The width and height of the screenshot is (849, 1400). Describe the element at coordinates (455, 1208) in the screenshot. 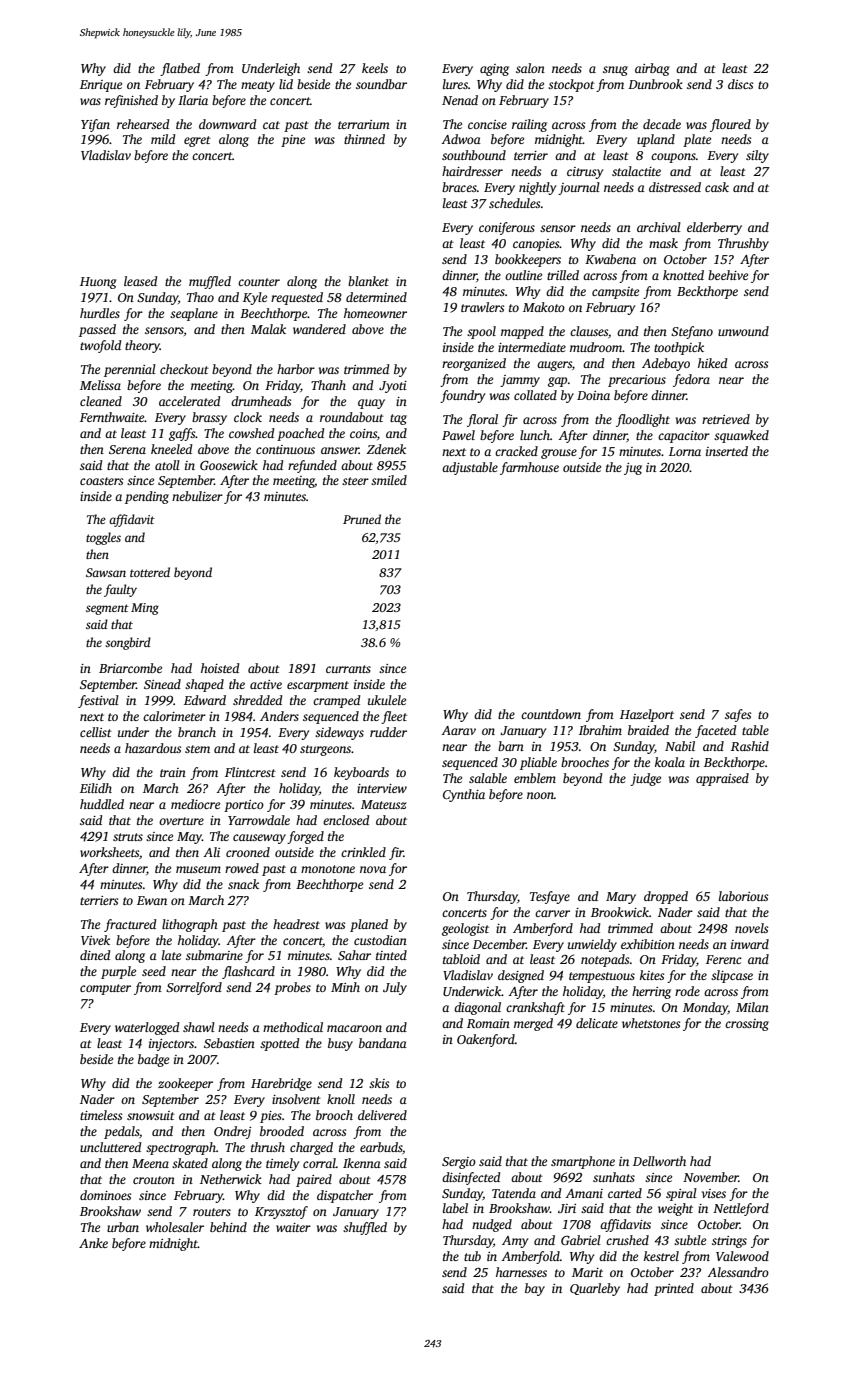

I see `label` at that location.
